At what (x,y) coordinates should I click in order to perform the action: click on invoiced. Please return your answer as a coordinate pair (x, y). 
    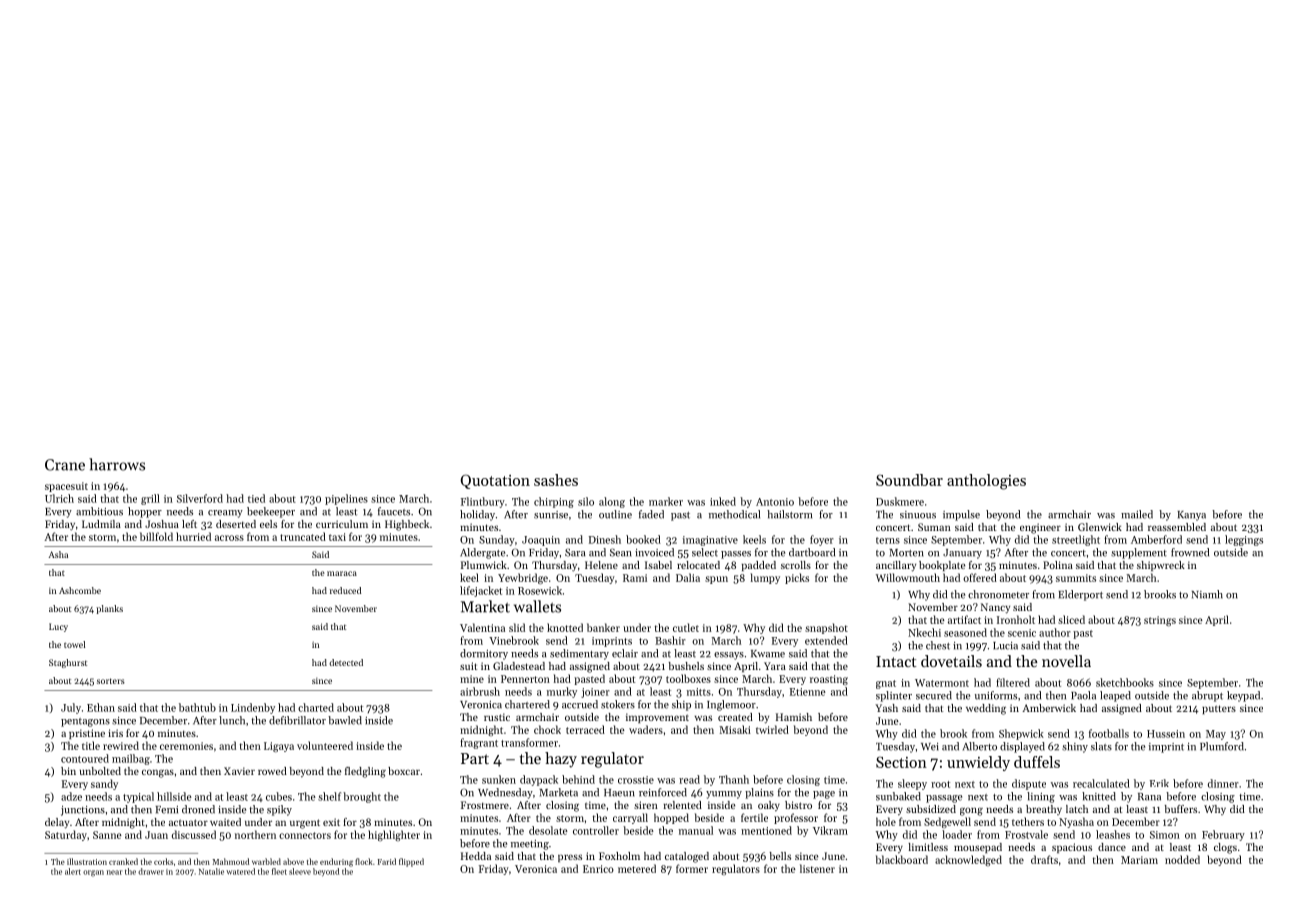
    Looking at the image, I should click on (654, 552).
